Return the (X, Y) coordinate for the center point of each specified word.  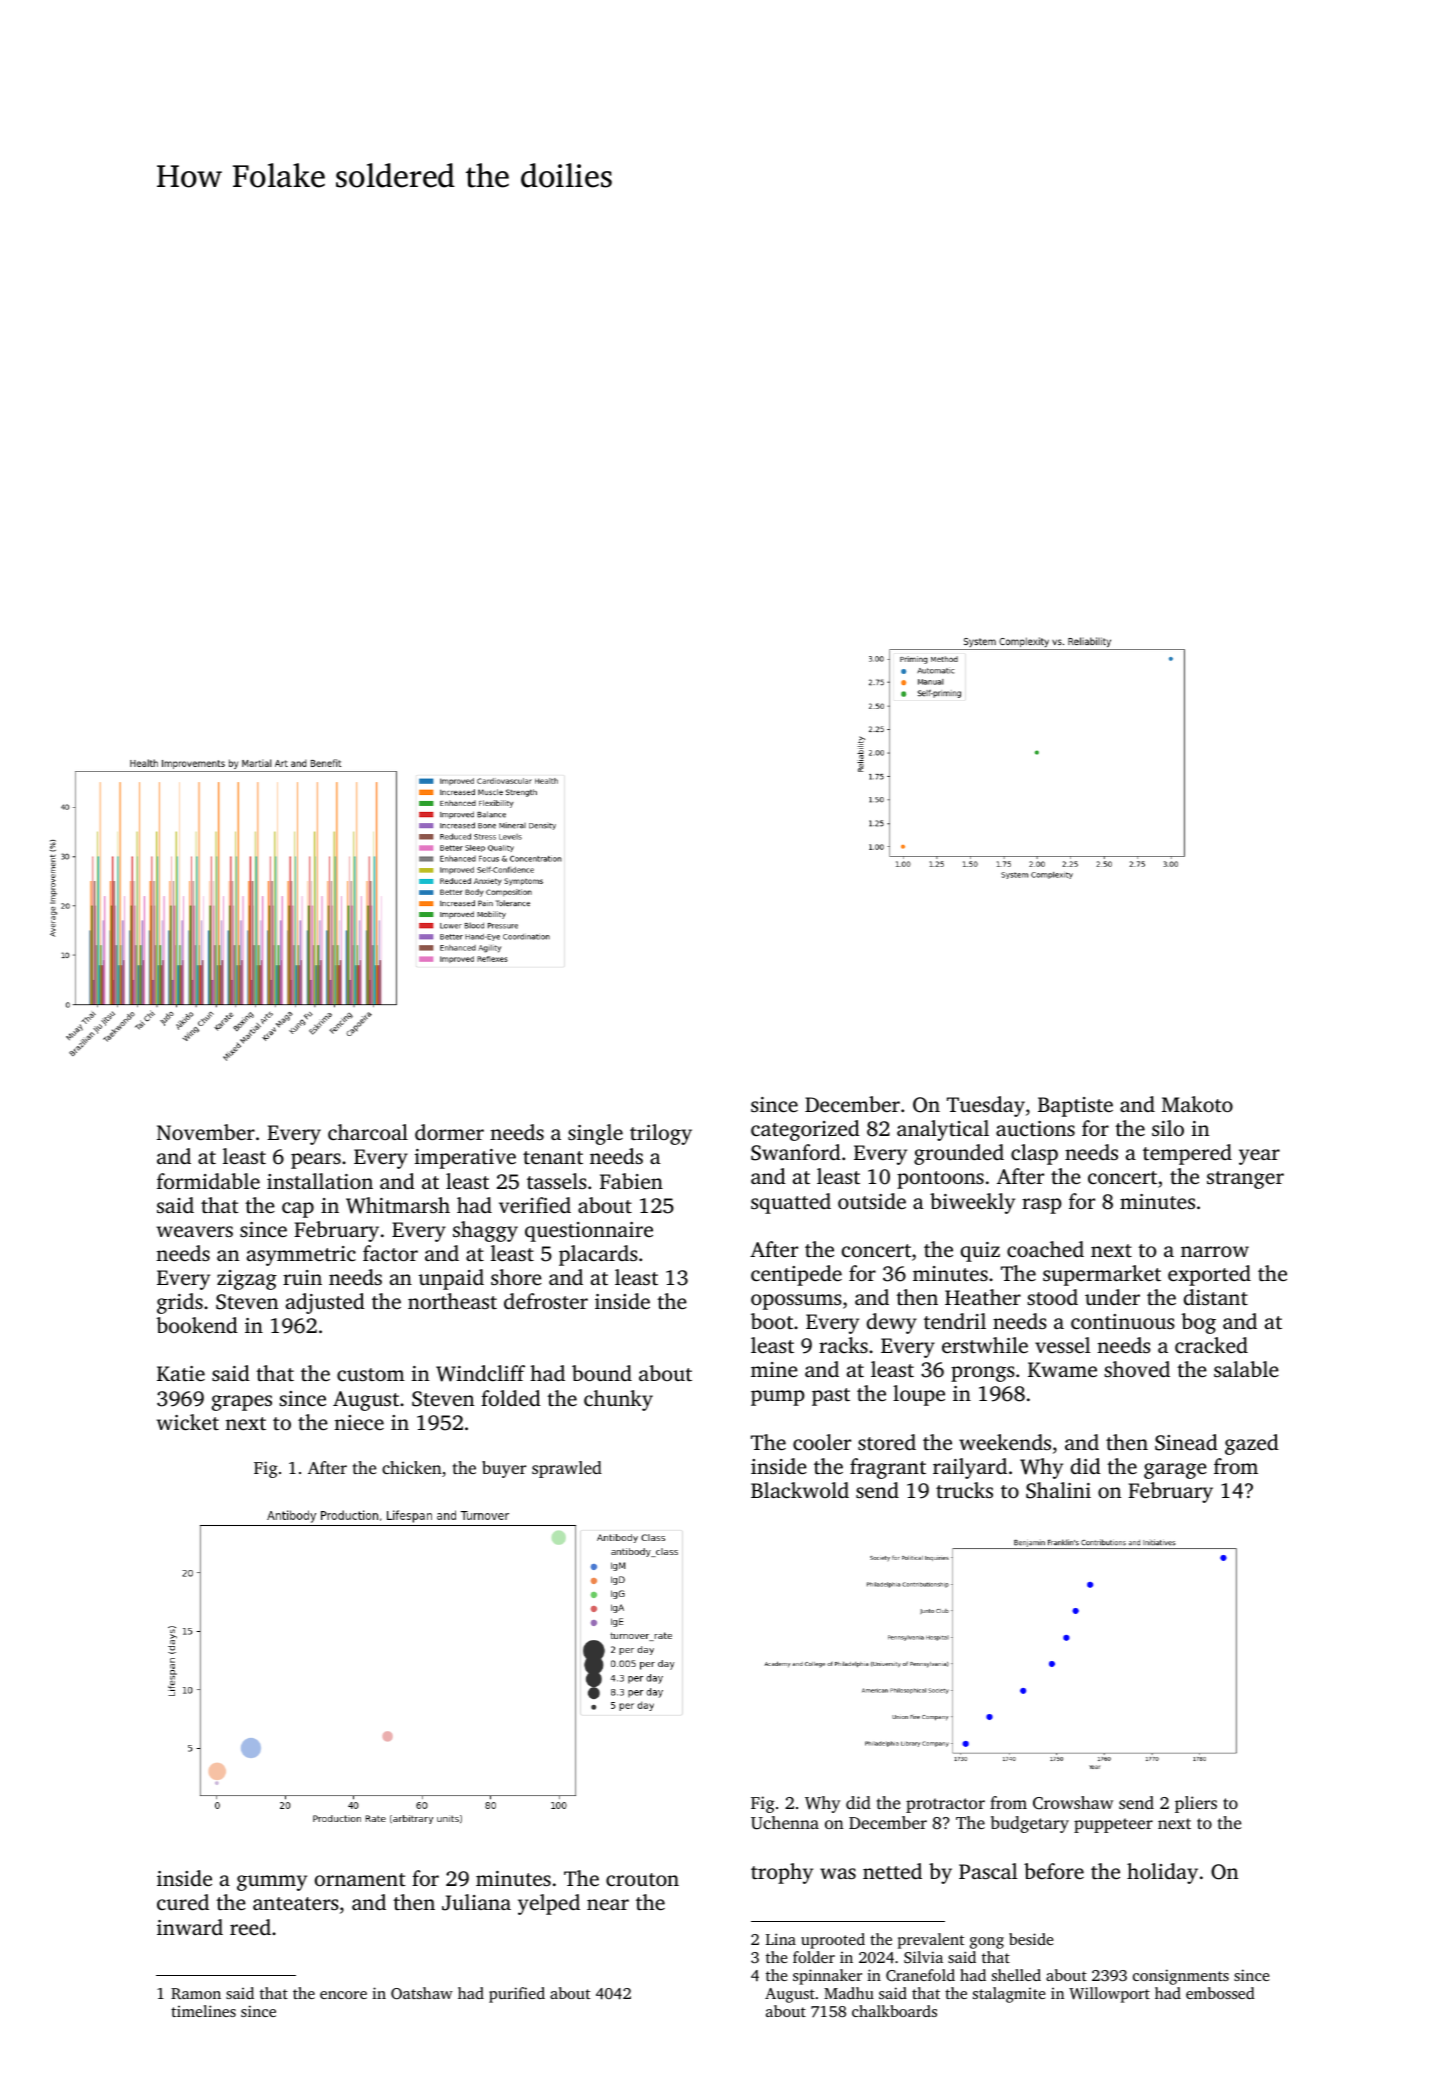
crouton (642, 1879)
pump (778, 1398)
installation (320, 1181)
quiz (980, 1252)
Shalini (1058, 1490)
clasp (1034, 1154)
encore (343, 1995)
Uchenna (785, 1823)
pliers (1196, 1804)
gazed (1252, 1444)
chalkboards (894, 2011)
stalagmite (1009, 1995)
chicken (412, 1467)
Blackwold (800, 1490)
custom (371, 1374)
